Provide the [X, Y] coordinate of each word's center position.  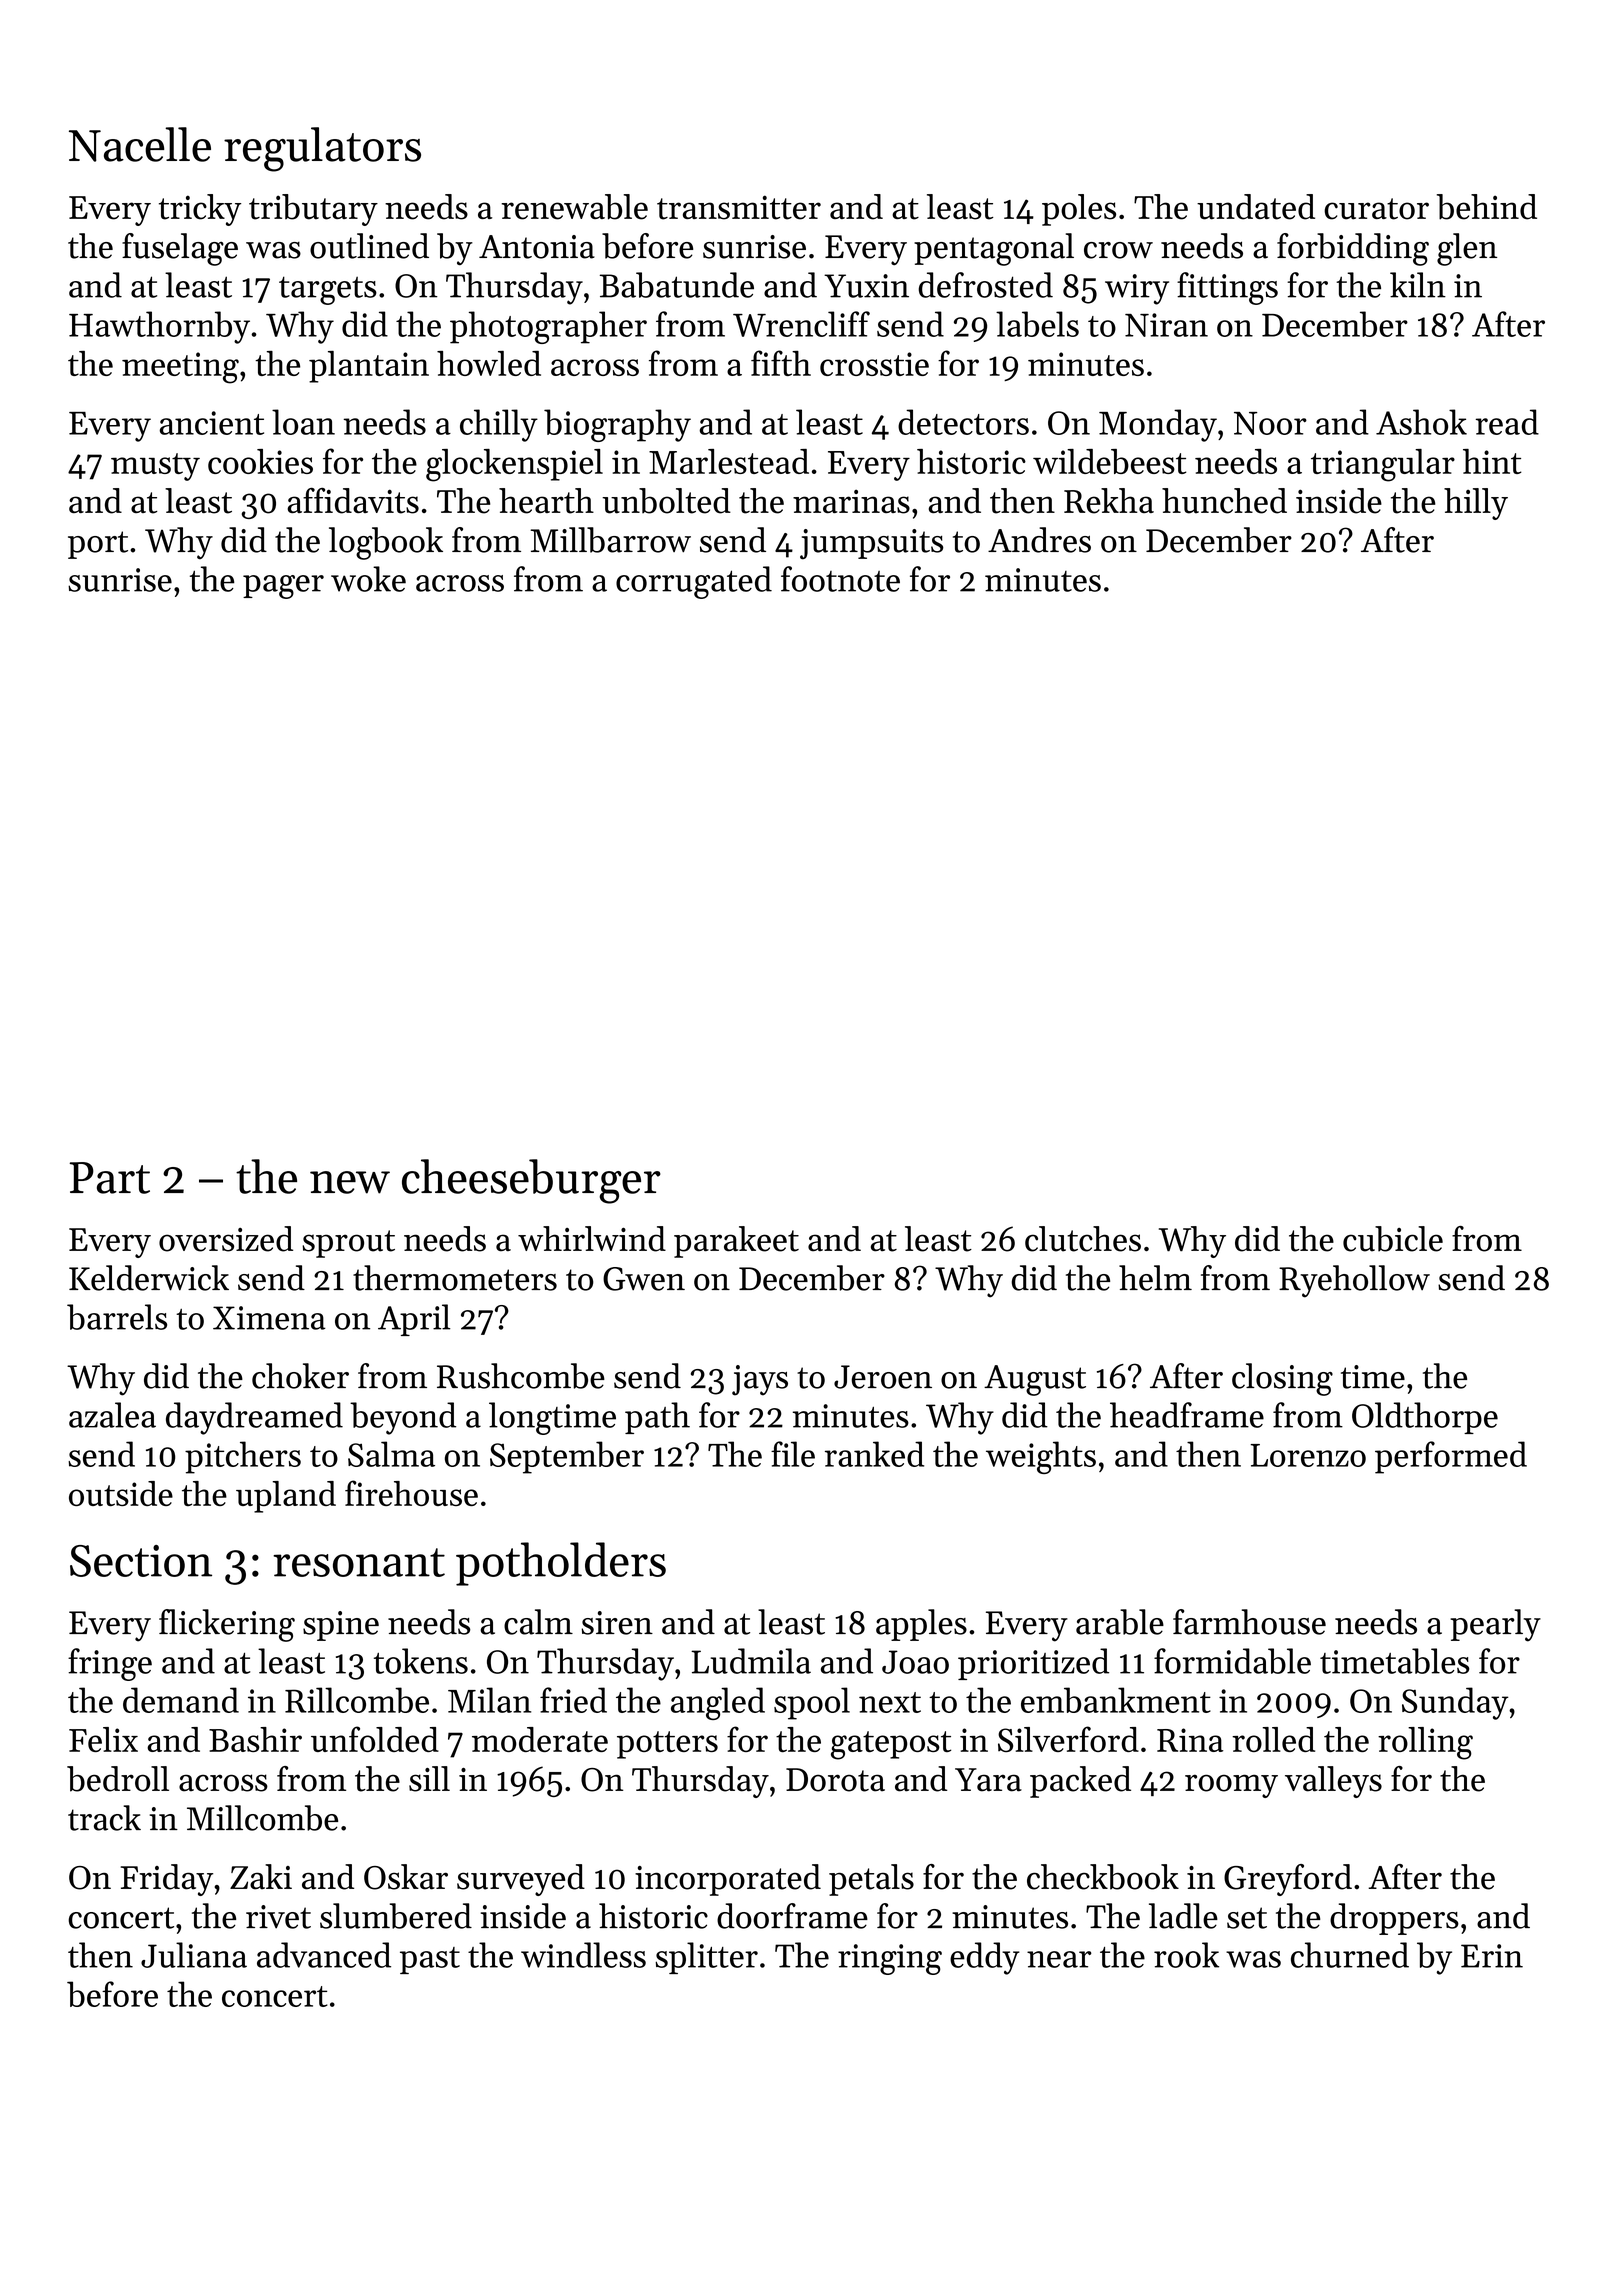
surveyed [521, 1880]
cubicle [1393, 1239]
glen [1467, 249]
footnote [840, 579]
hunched [1224, 501]
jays [760, 1380]
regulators [322, 149]
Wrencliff [801, 324]
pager [283, 587]
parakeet [736, 1242]
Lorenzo [1308, 1455]
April [414, 1320]
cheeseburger [531, 1181]
